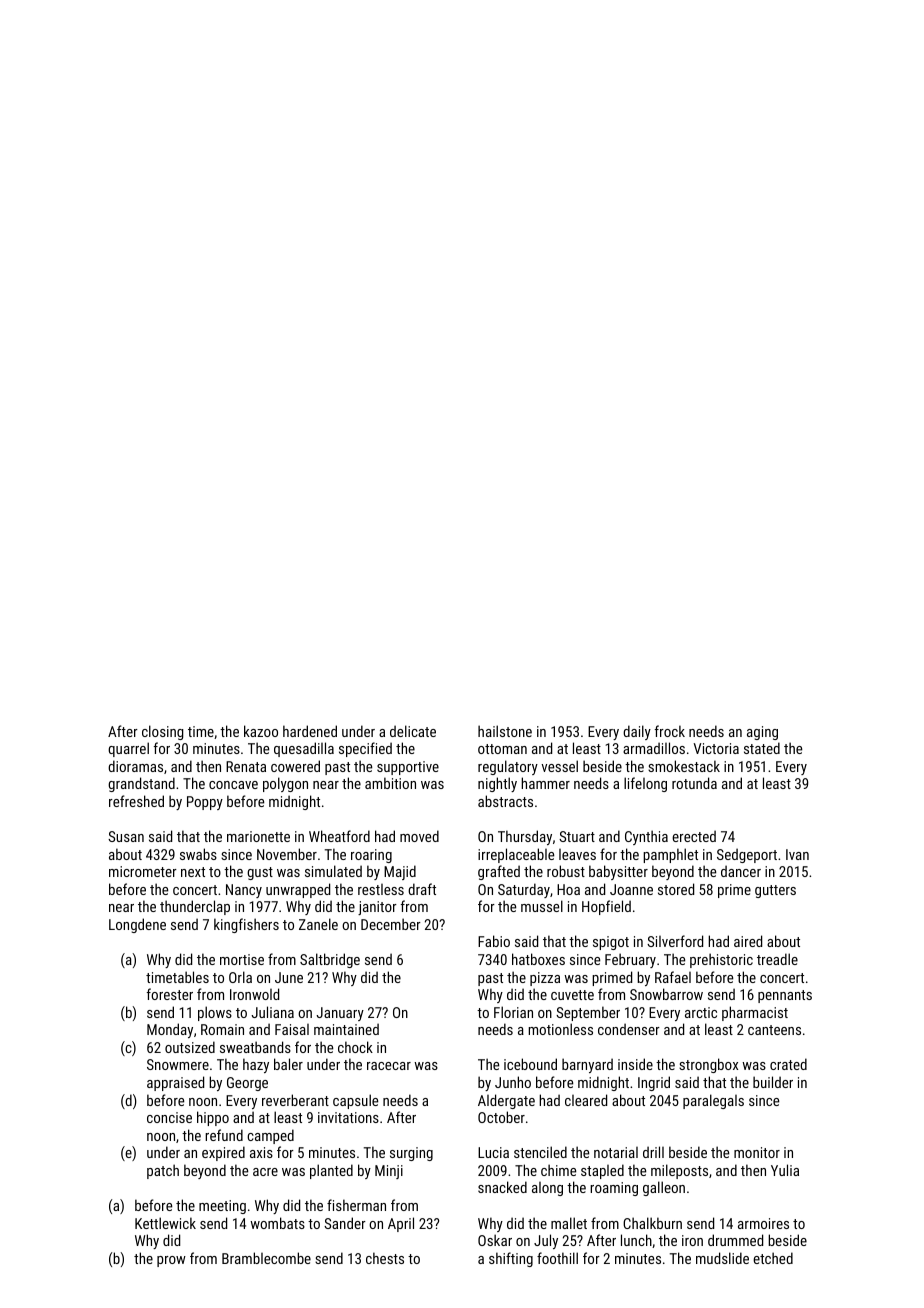  Describe the element at coordinates (304, 749) in the screenshot. I see `quesadilla` at that location.
